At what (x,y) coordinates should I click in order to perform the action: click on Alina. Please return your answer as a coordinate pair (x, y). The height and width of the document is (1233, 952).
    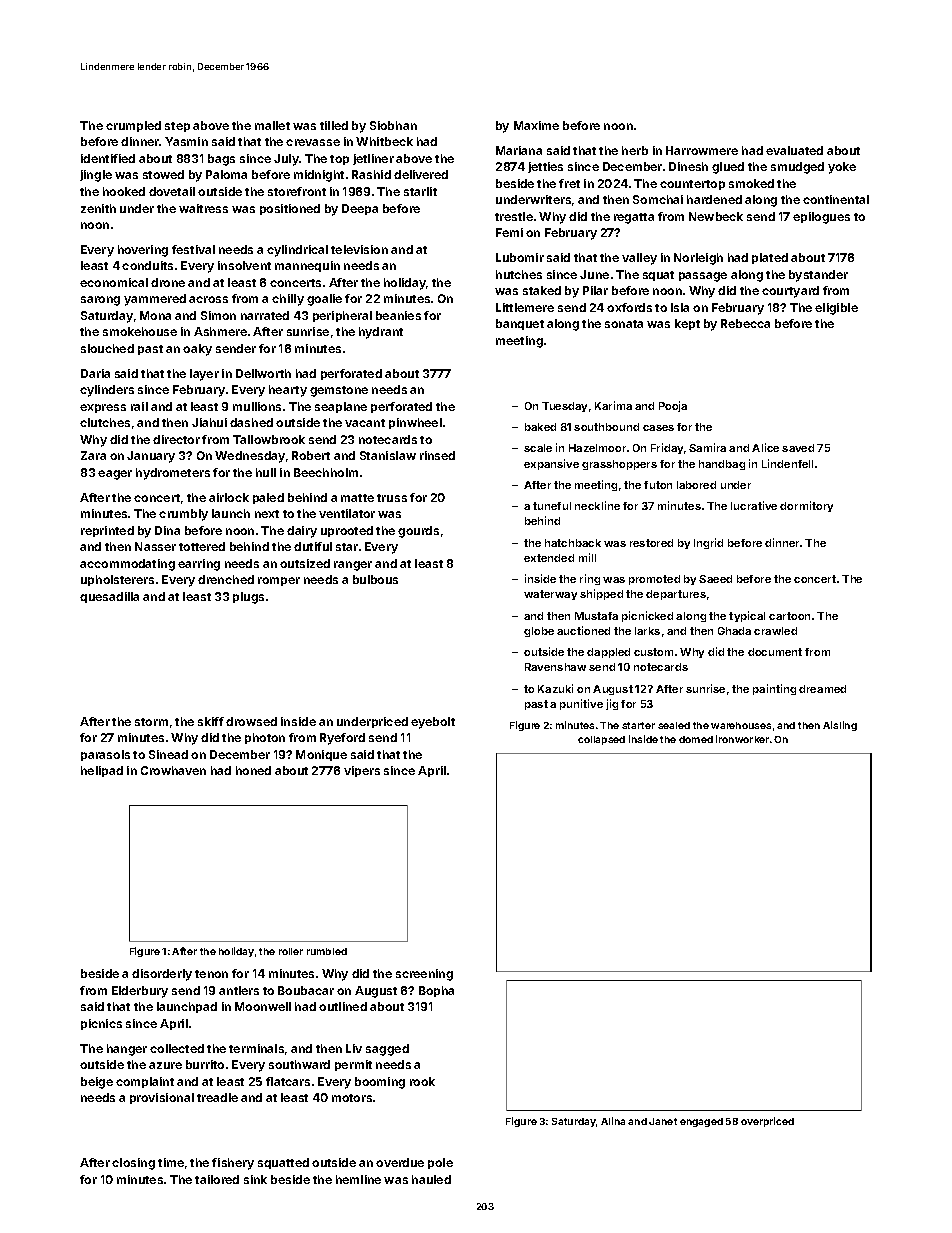
    Looking at the image, I should click on (613, 1121).
